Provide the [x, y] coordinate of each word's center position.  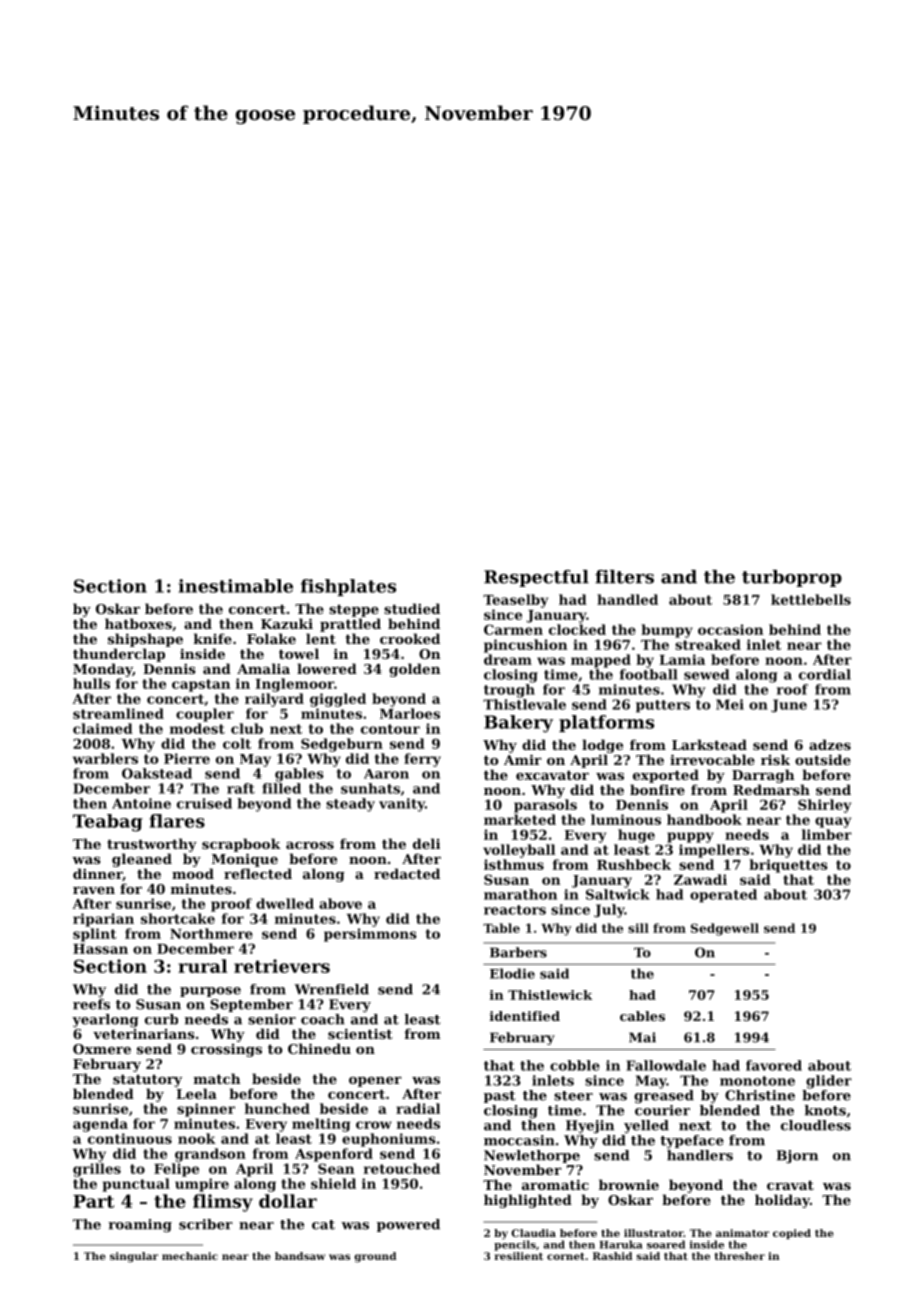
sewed [706, 674]
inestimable [235, 586]
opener [375, 1082]
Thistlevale [524, 704]
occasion [730, 629]
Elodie [512, 973]
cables [642, 1016]
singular [134, 1257]
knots [825, 1110]
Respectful [536, 578]
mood [193, 873]
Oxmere [102, 1049]
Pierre [187, 758]
